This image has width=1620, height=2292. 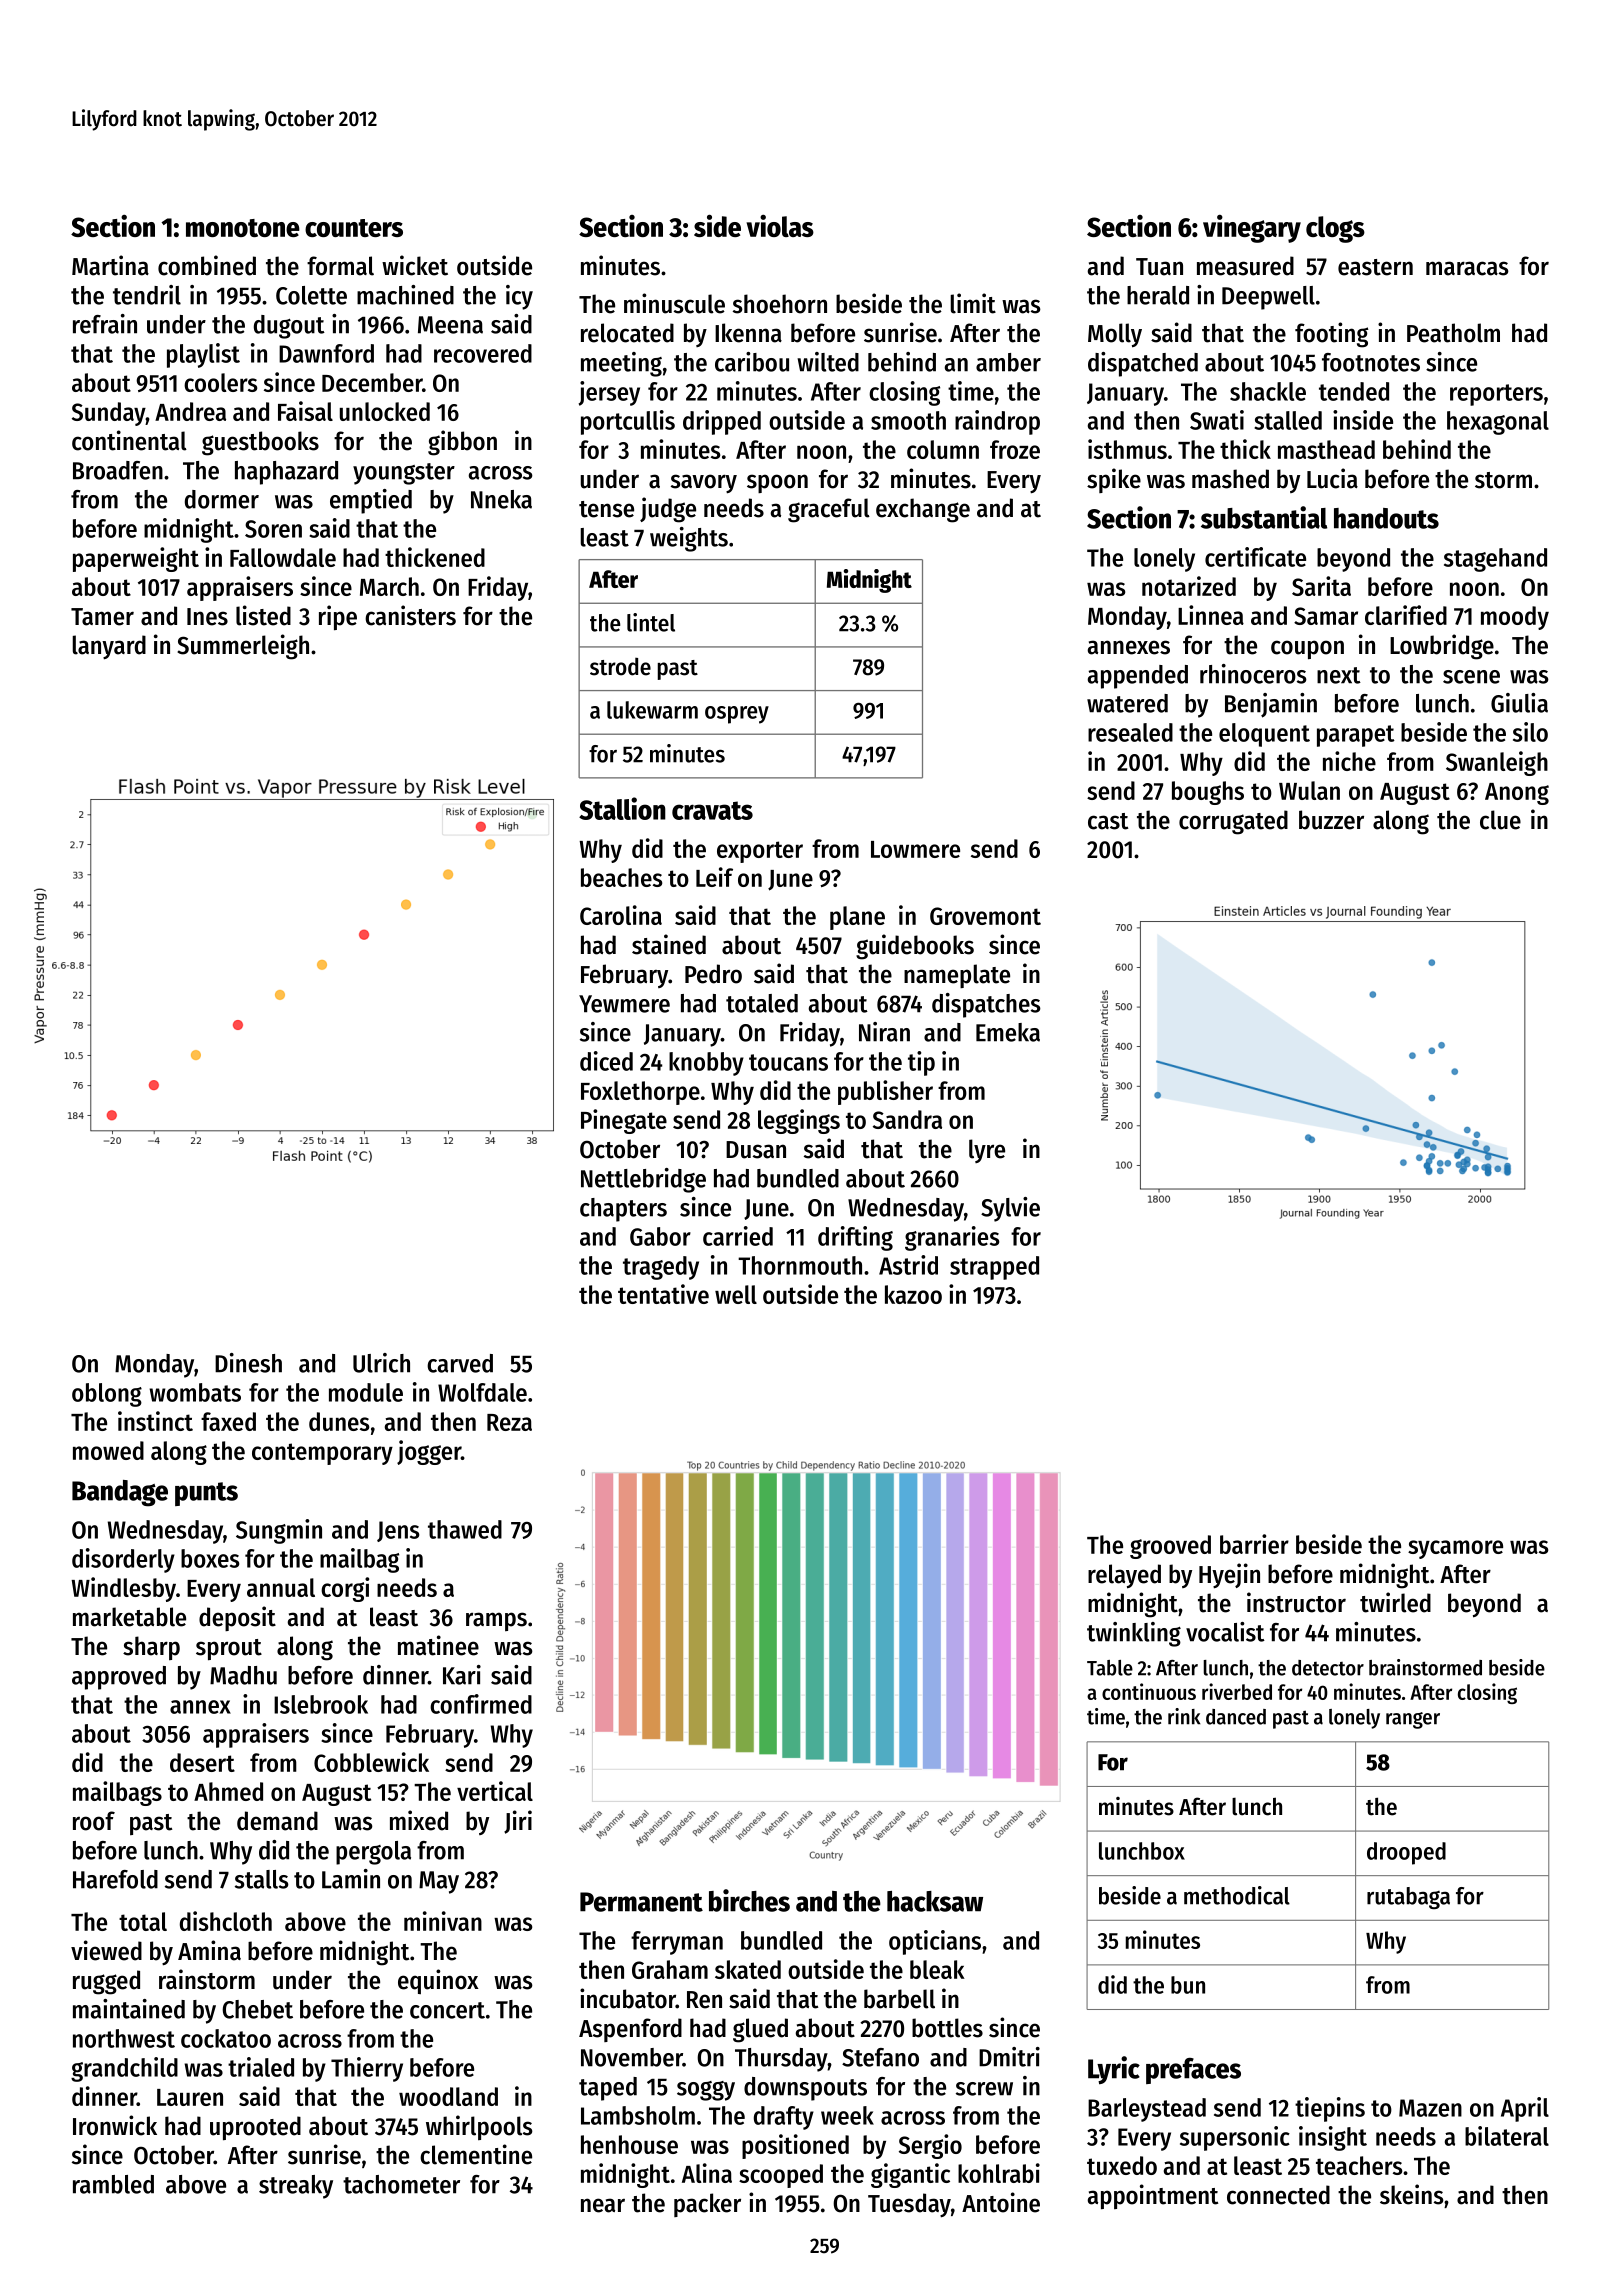 I want to click on tense, so click(x=606, y=509).
